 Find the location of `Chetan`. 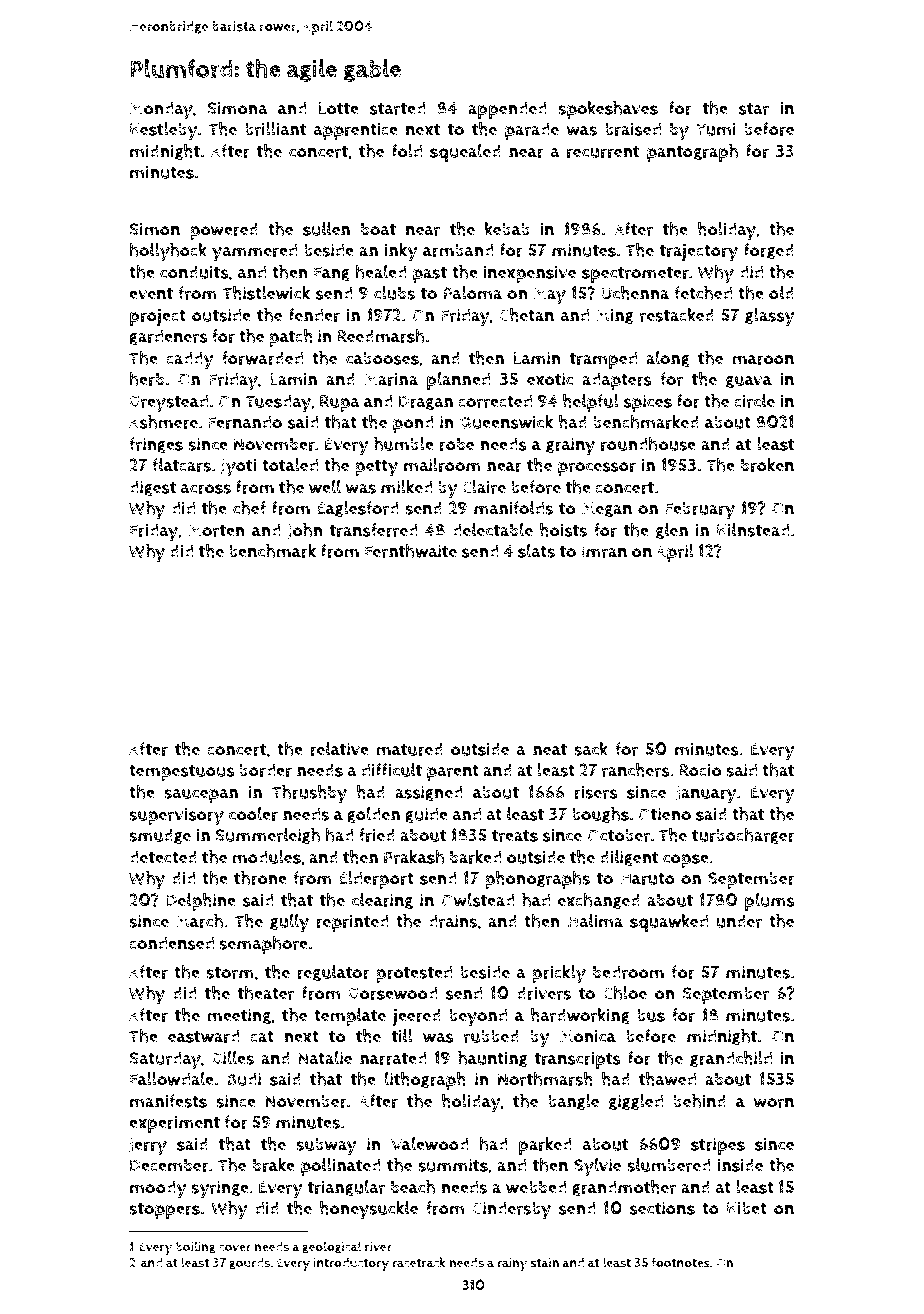

Chetan is located at coordinates (526, 315).
